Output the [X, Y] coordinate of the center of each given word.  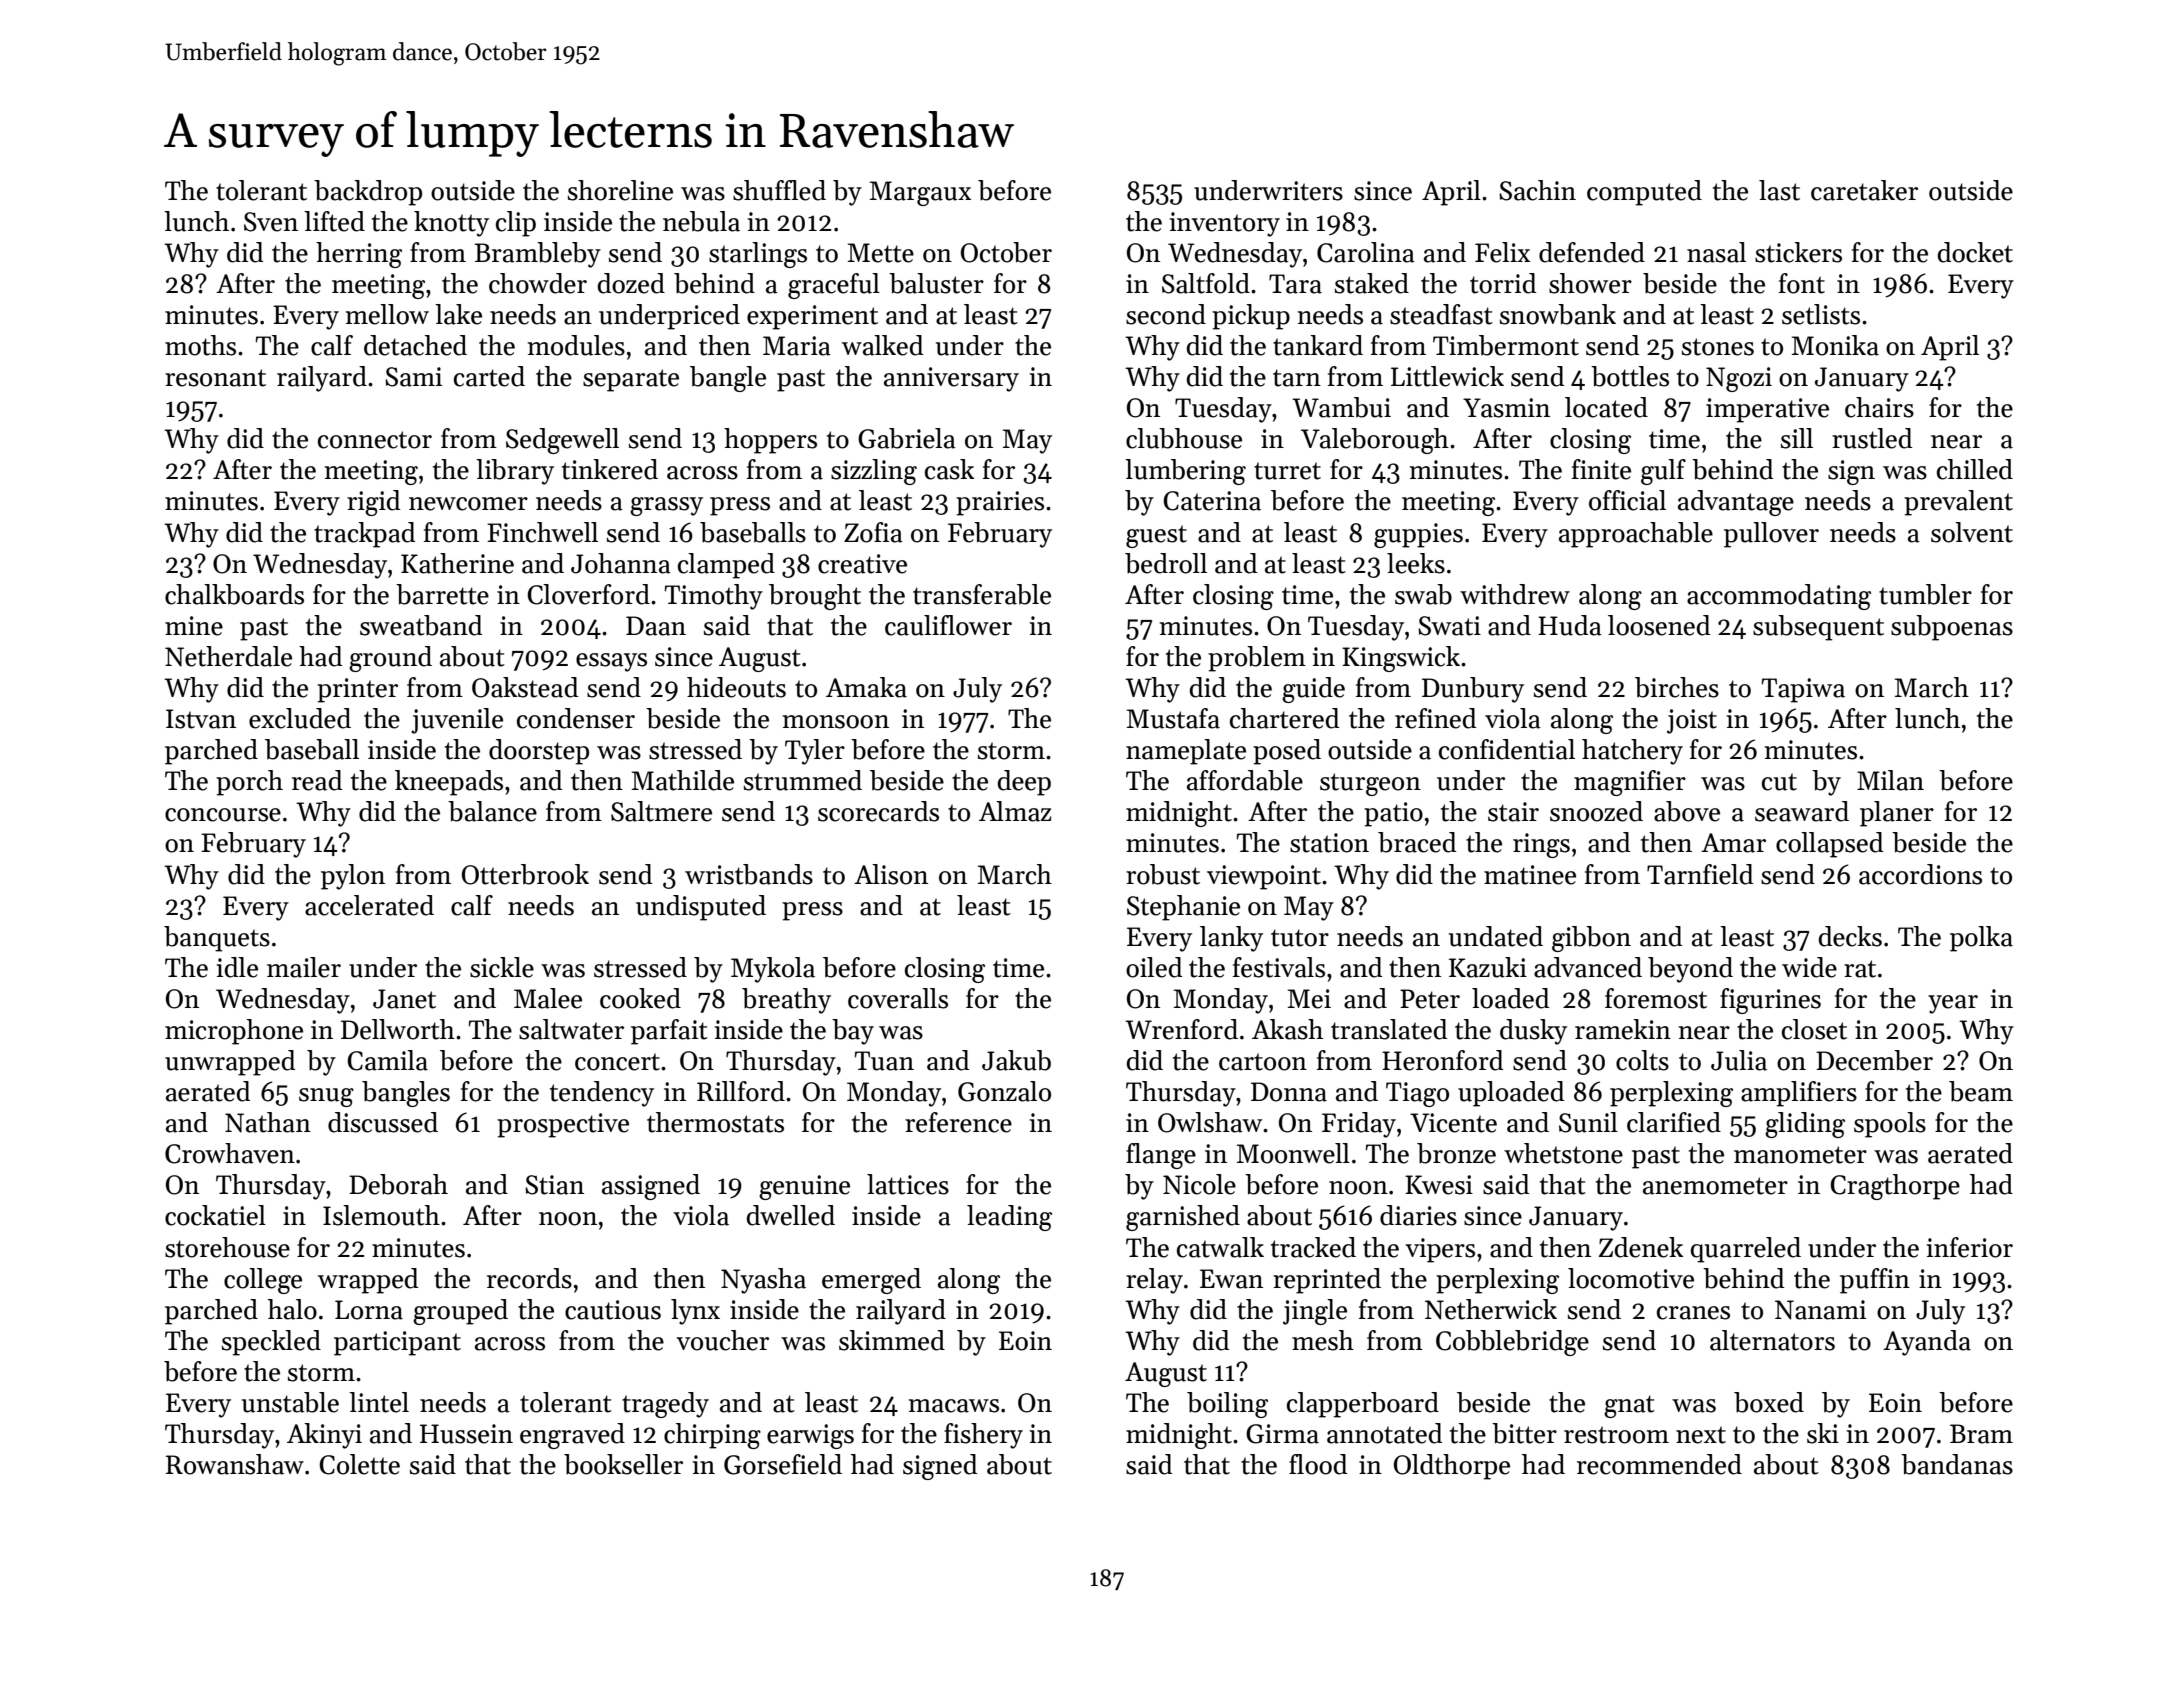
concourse [223, 815]
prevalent [1958, 503]
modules [576, 345]
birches [1677, 687]
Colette [359, 1464]
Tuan [884, 1061]
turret [1287, 471]
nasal [1716, 252]
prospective [563, 1125]
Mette [881, 253]
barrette [442, 594]
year [1953, 1004]
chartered [1284, 718]
